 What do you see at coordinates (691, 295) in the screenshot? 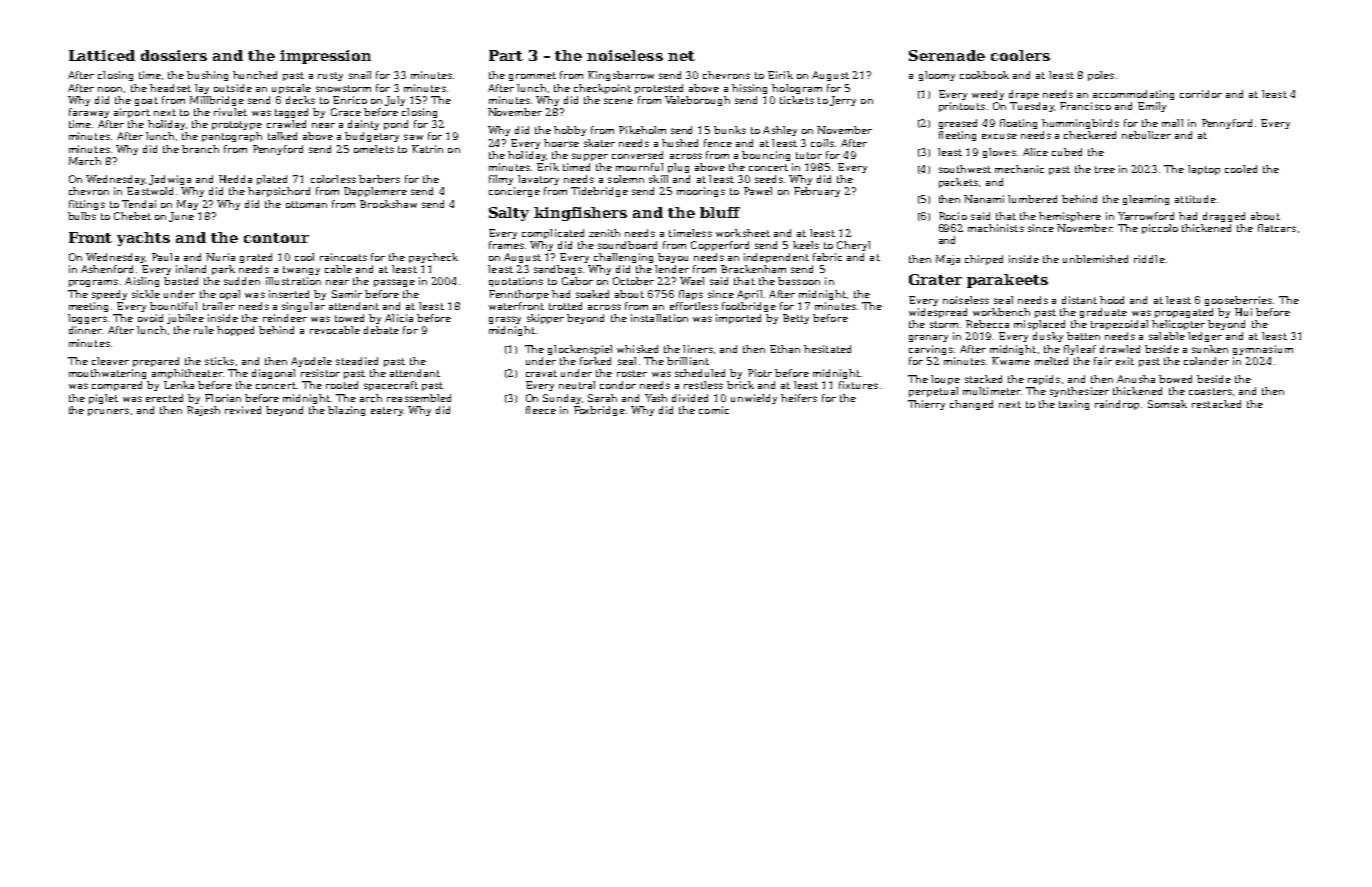
I see `flaps` at bounding box center [691, 295].
